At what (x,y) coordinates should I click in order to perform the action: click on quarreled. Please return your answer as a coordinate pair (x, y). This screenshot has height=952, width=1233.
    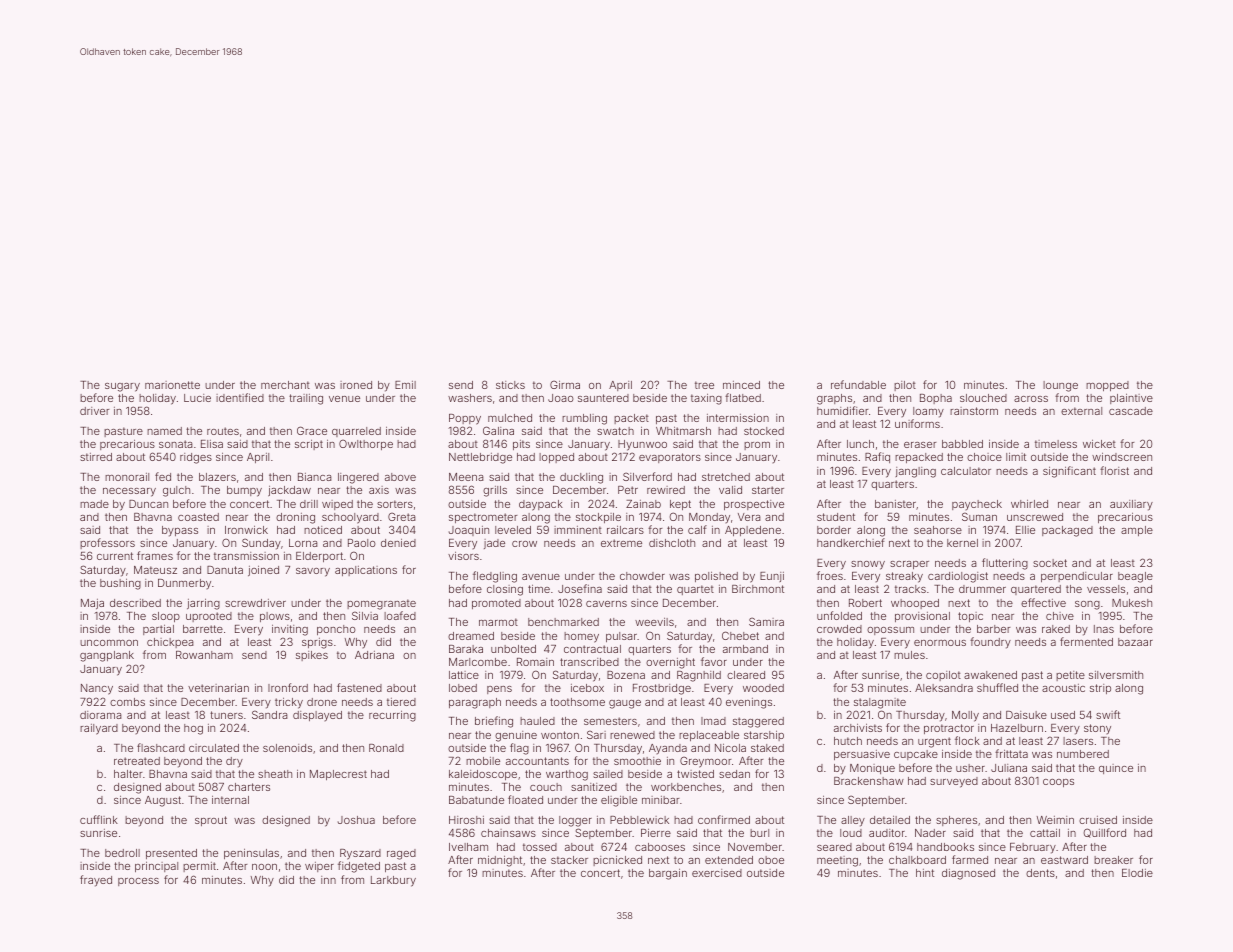
    Looking at the image, I should click on (356, 432).
